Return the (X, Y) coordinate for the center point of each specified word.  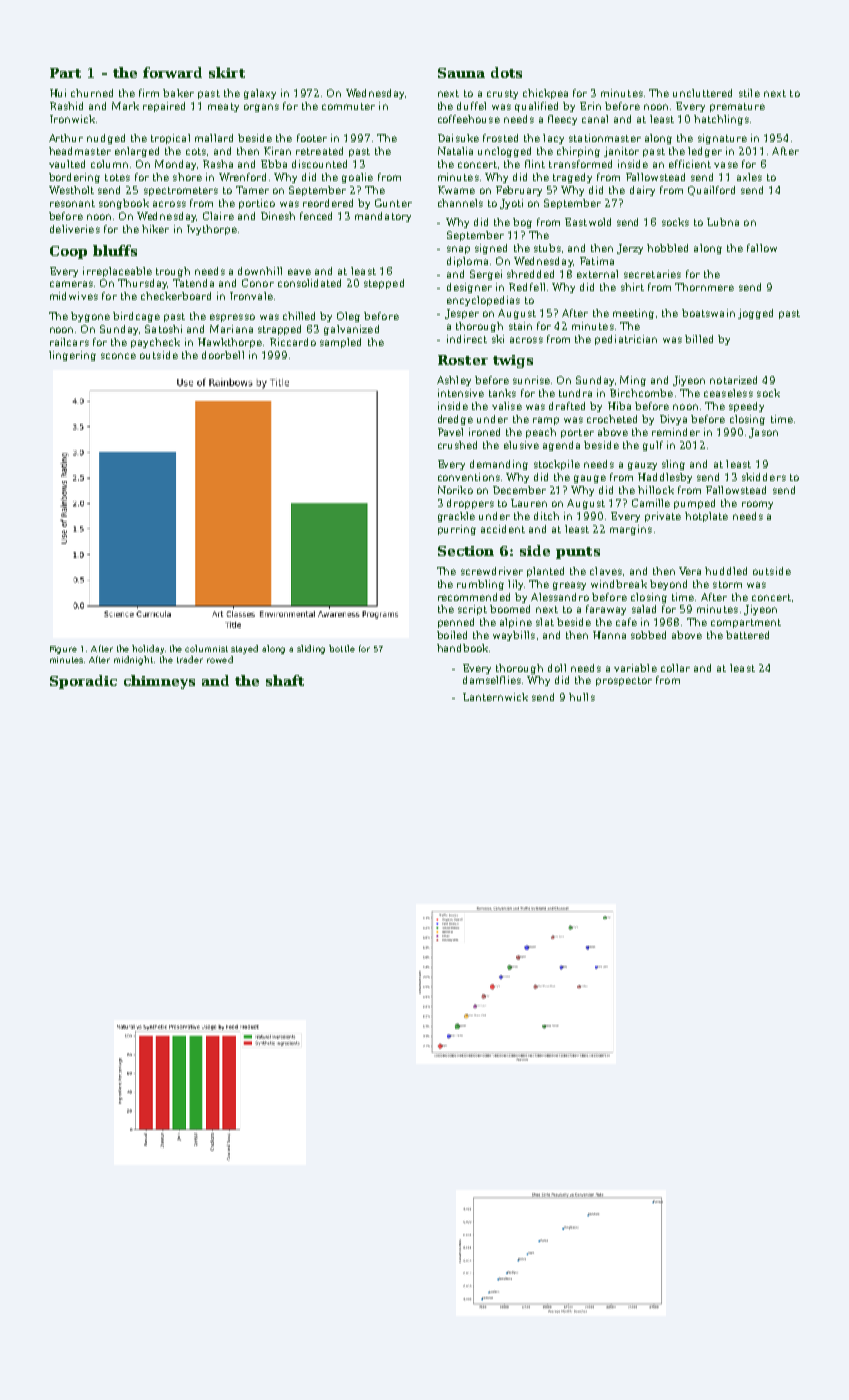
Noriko (455, 490)
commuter (348, 106)
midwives (74, 296)
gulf (653, 446)
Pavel (450, 432)
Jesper (462, 314)
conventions (469, 477)
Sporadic (83, 682)
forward (172, 72)
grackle (456, 517)
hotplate (706, 517)
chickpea (545, 94)
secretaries (652, 274)
